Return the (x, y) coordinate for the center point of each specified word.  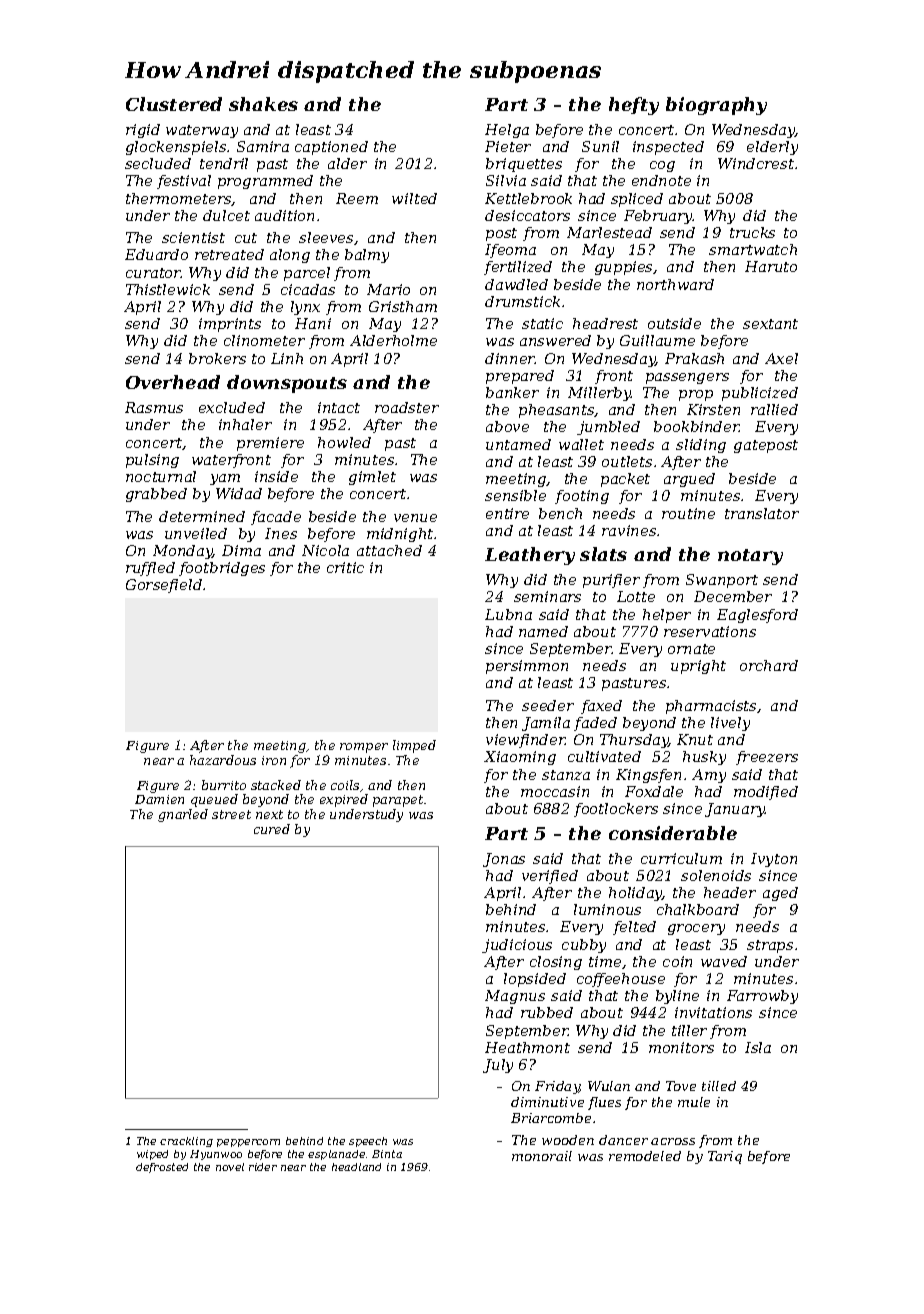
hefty (634, 106)
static (542, 323)
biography (716, 106)
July (498, 1066)
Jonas (504, 860)
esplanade (336, 1155)
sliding (701, 446)
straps (770, 946)
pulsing (152, 461)
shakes (263, 104)
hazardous (223, 760)
